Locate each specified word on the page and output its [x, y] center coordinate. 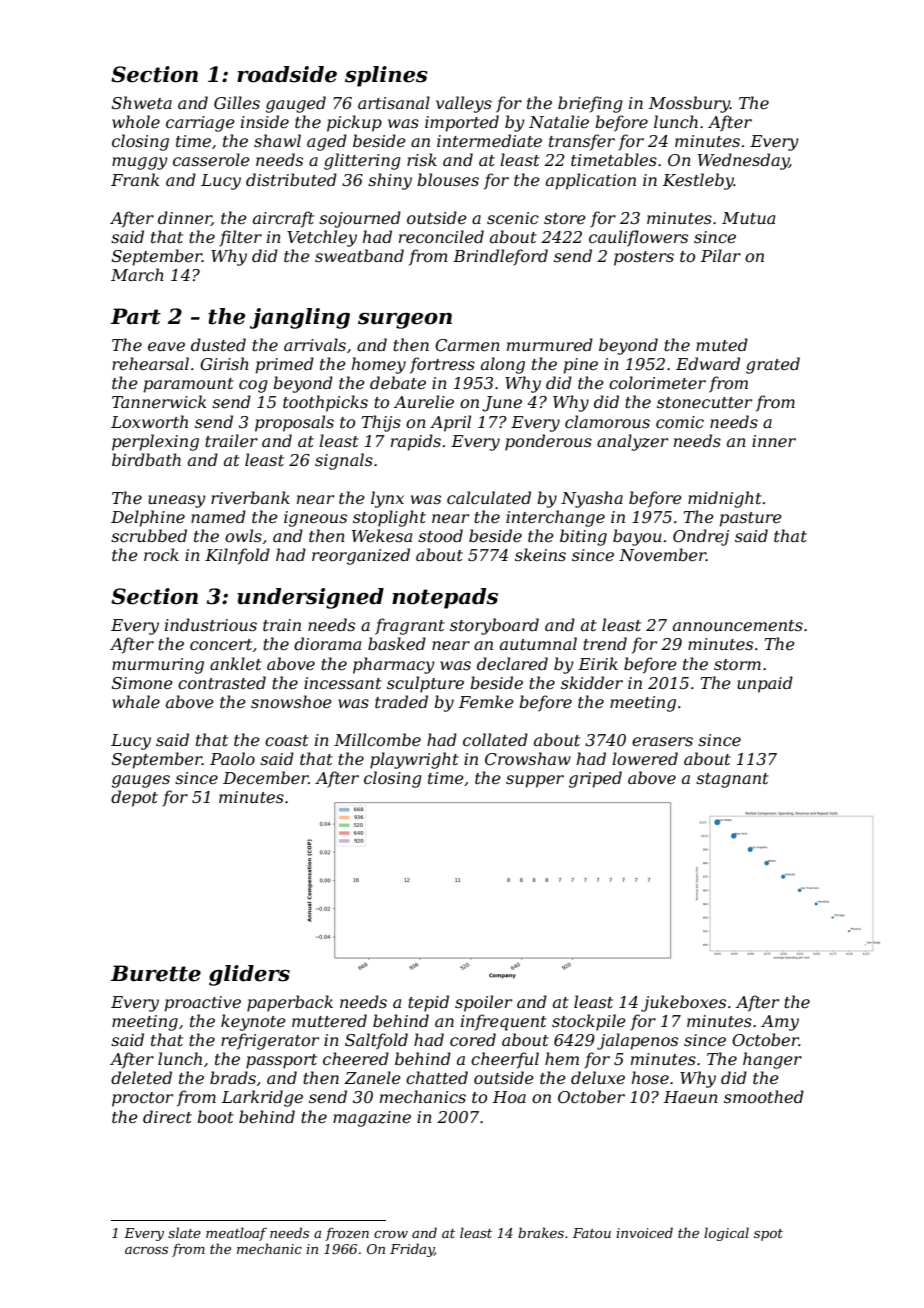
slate [184, 1232]
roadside [287, 74]
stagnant [732, 780]
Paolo [232, 758]
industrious [211, 624]
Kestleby [698, 181]
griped [595, 779]
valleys [464, 104]
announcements [738, 625]
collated [495, 739]
